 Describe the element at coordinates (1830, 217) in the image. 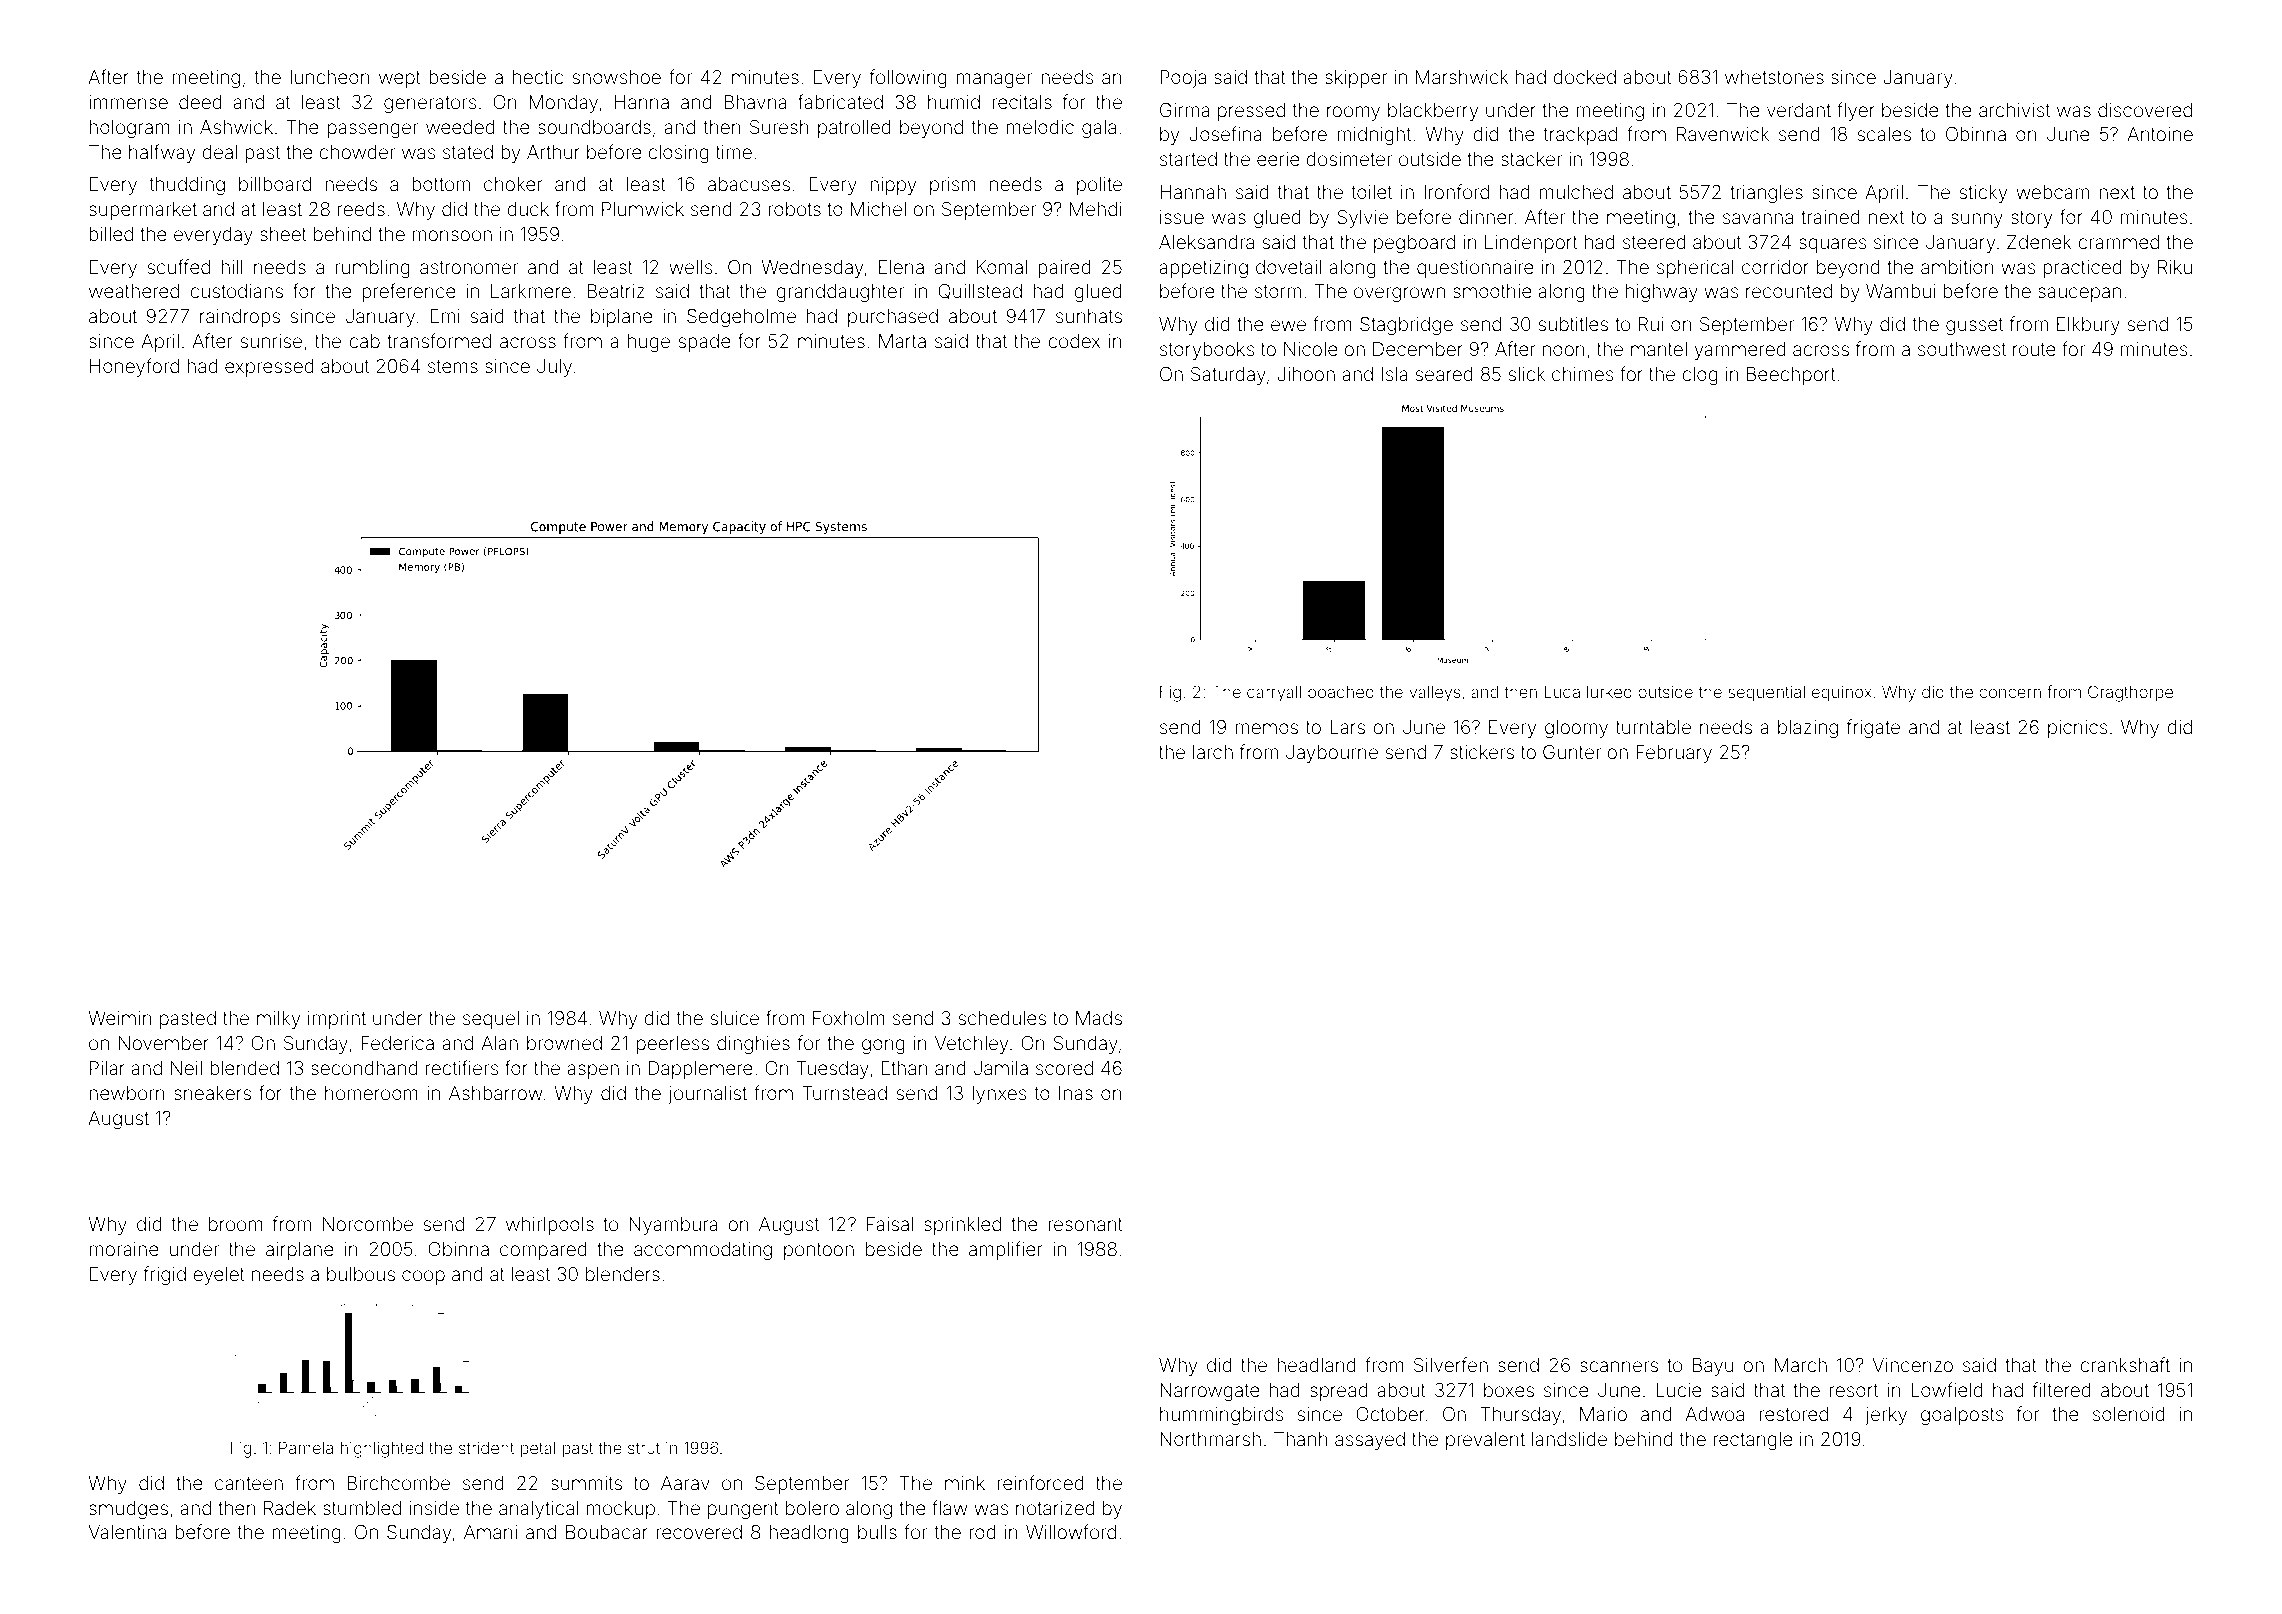

I see `trained` at that location.
